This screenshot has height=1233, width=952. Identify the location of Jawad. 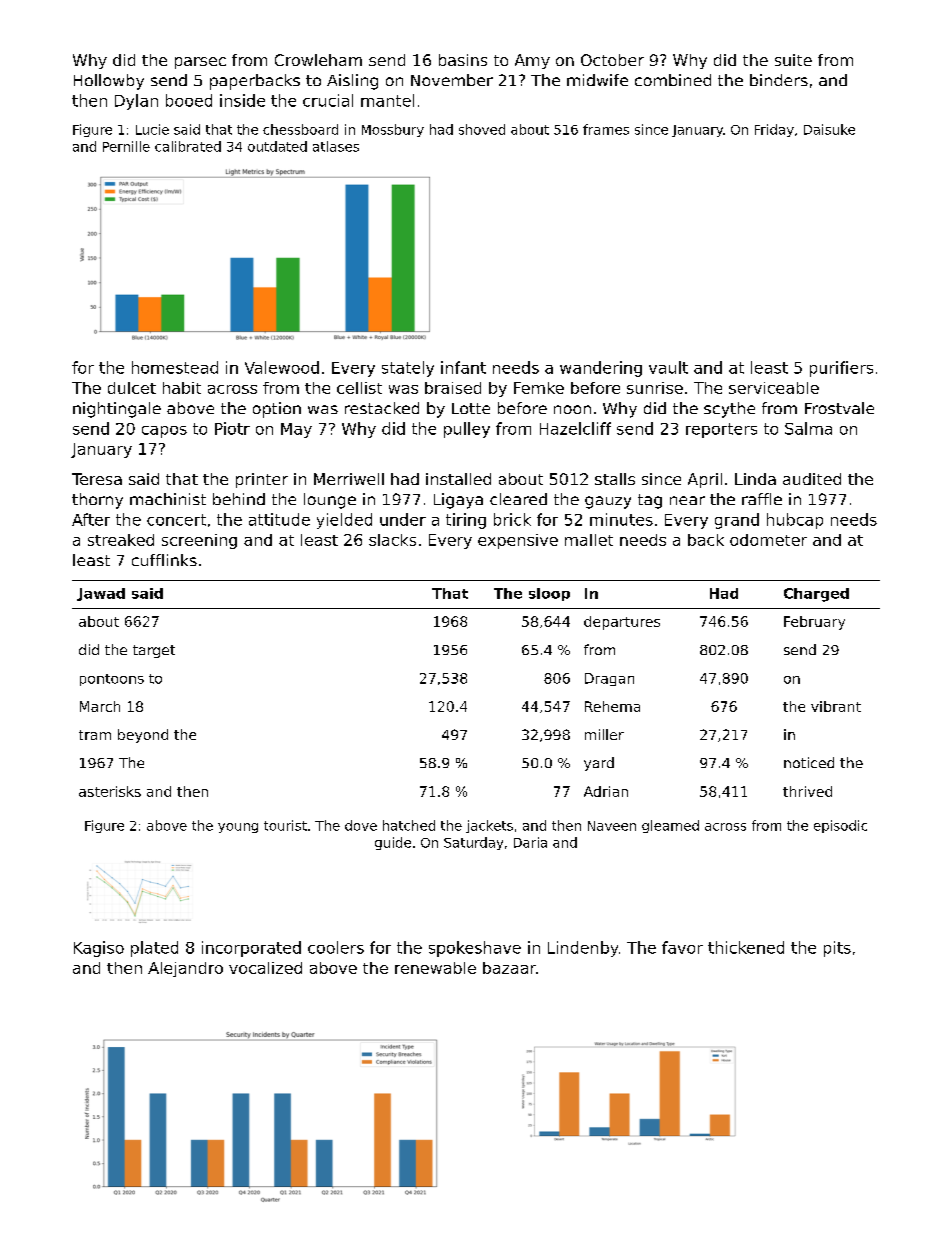
(101, 594).
